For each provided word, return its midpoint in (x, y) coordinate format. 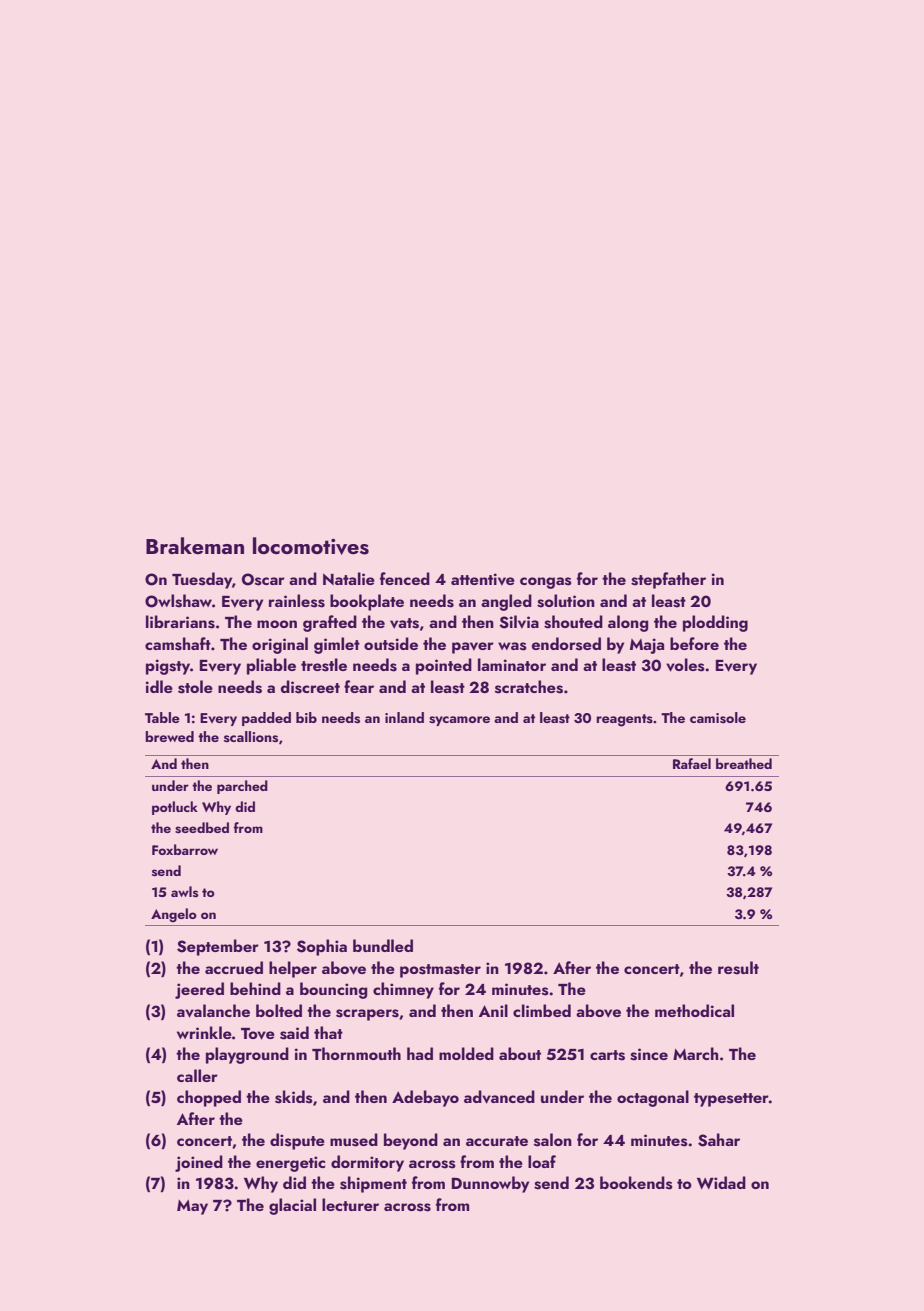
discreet (310, 687)
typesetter (731, 1100)
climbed (542, 1010)
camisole (718, 718)
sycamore (459, 721)
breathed (744, 763)
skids (294, 1097)
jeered (199, 990)
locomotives (311, 546)
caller (197, 1075)
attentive (483, 579)
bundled (383, 945)
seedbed (202, 828)
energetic (290, 1164)
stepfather (668, 580)
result (738, 968)
